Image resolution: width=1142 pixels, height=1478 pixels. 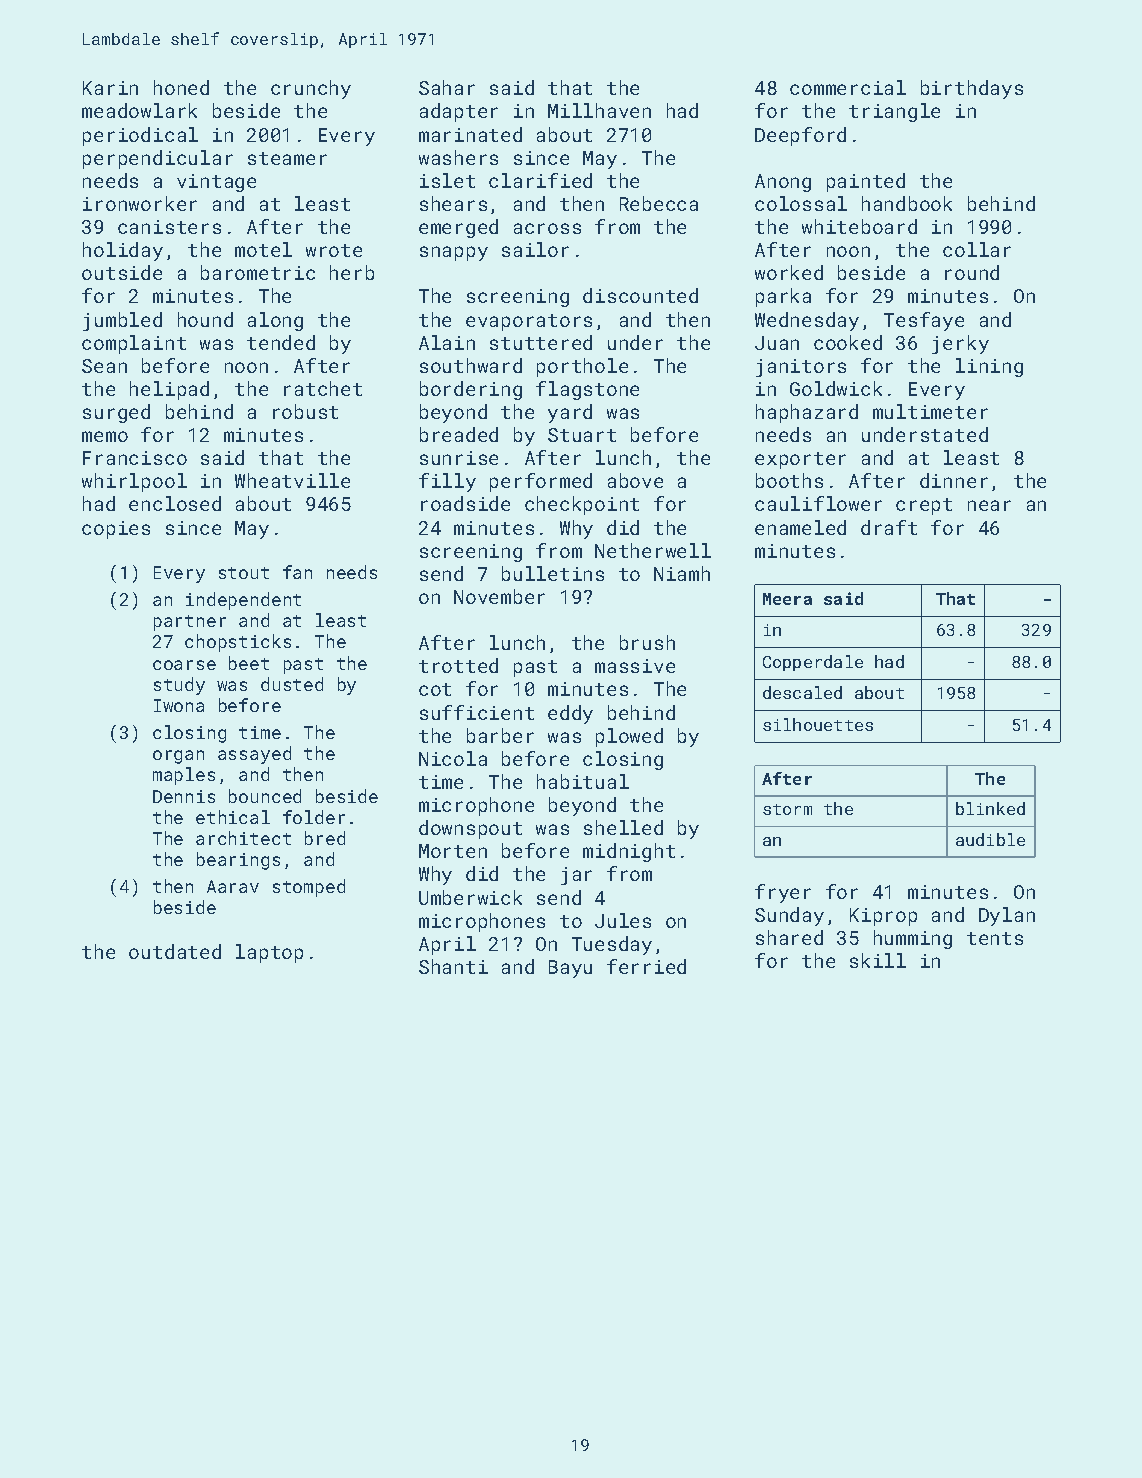 I want to click on commercial, so click(x=848, y=87).
